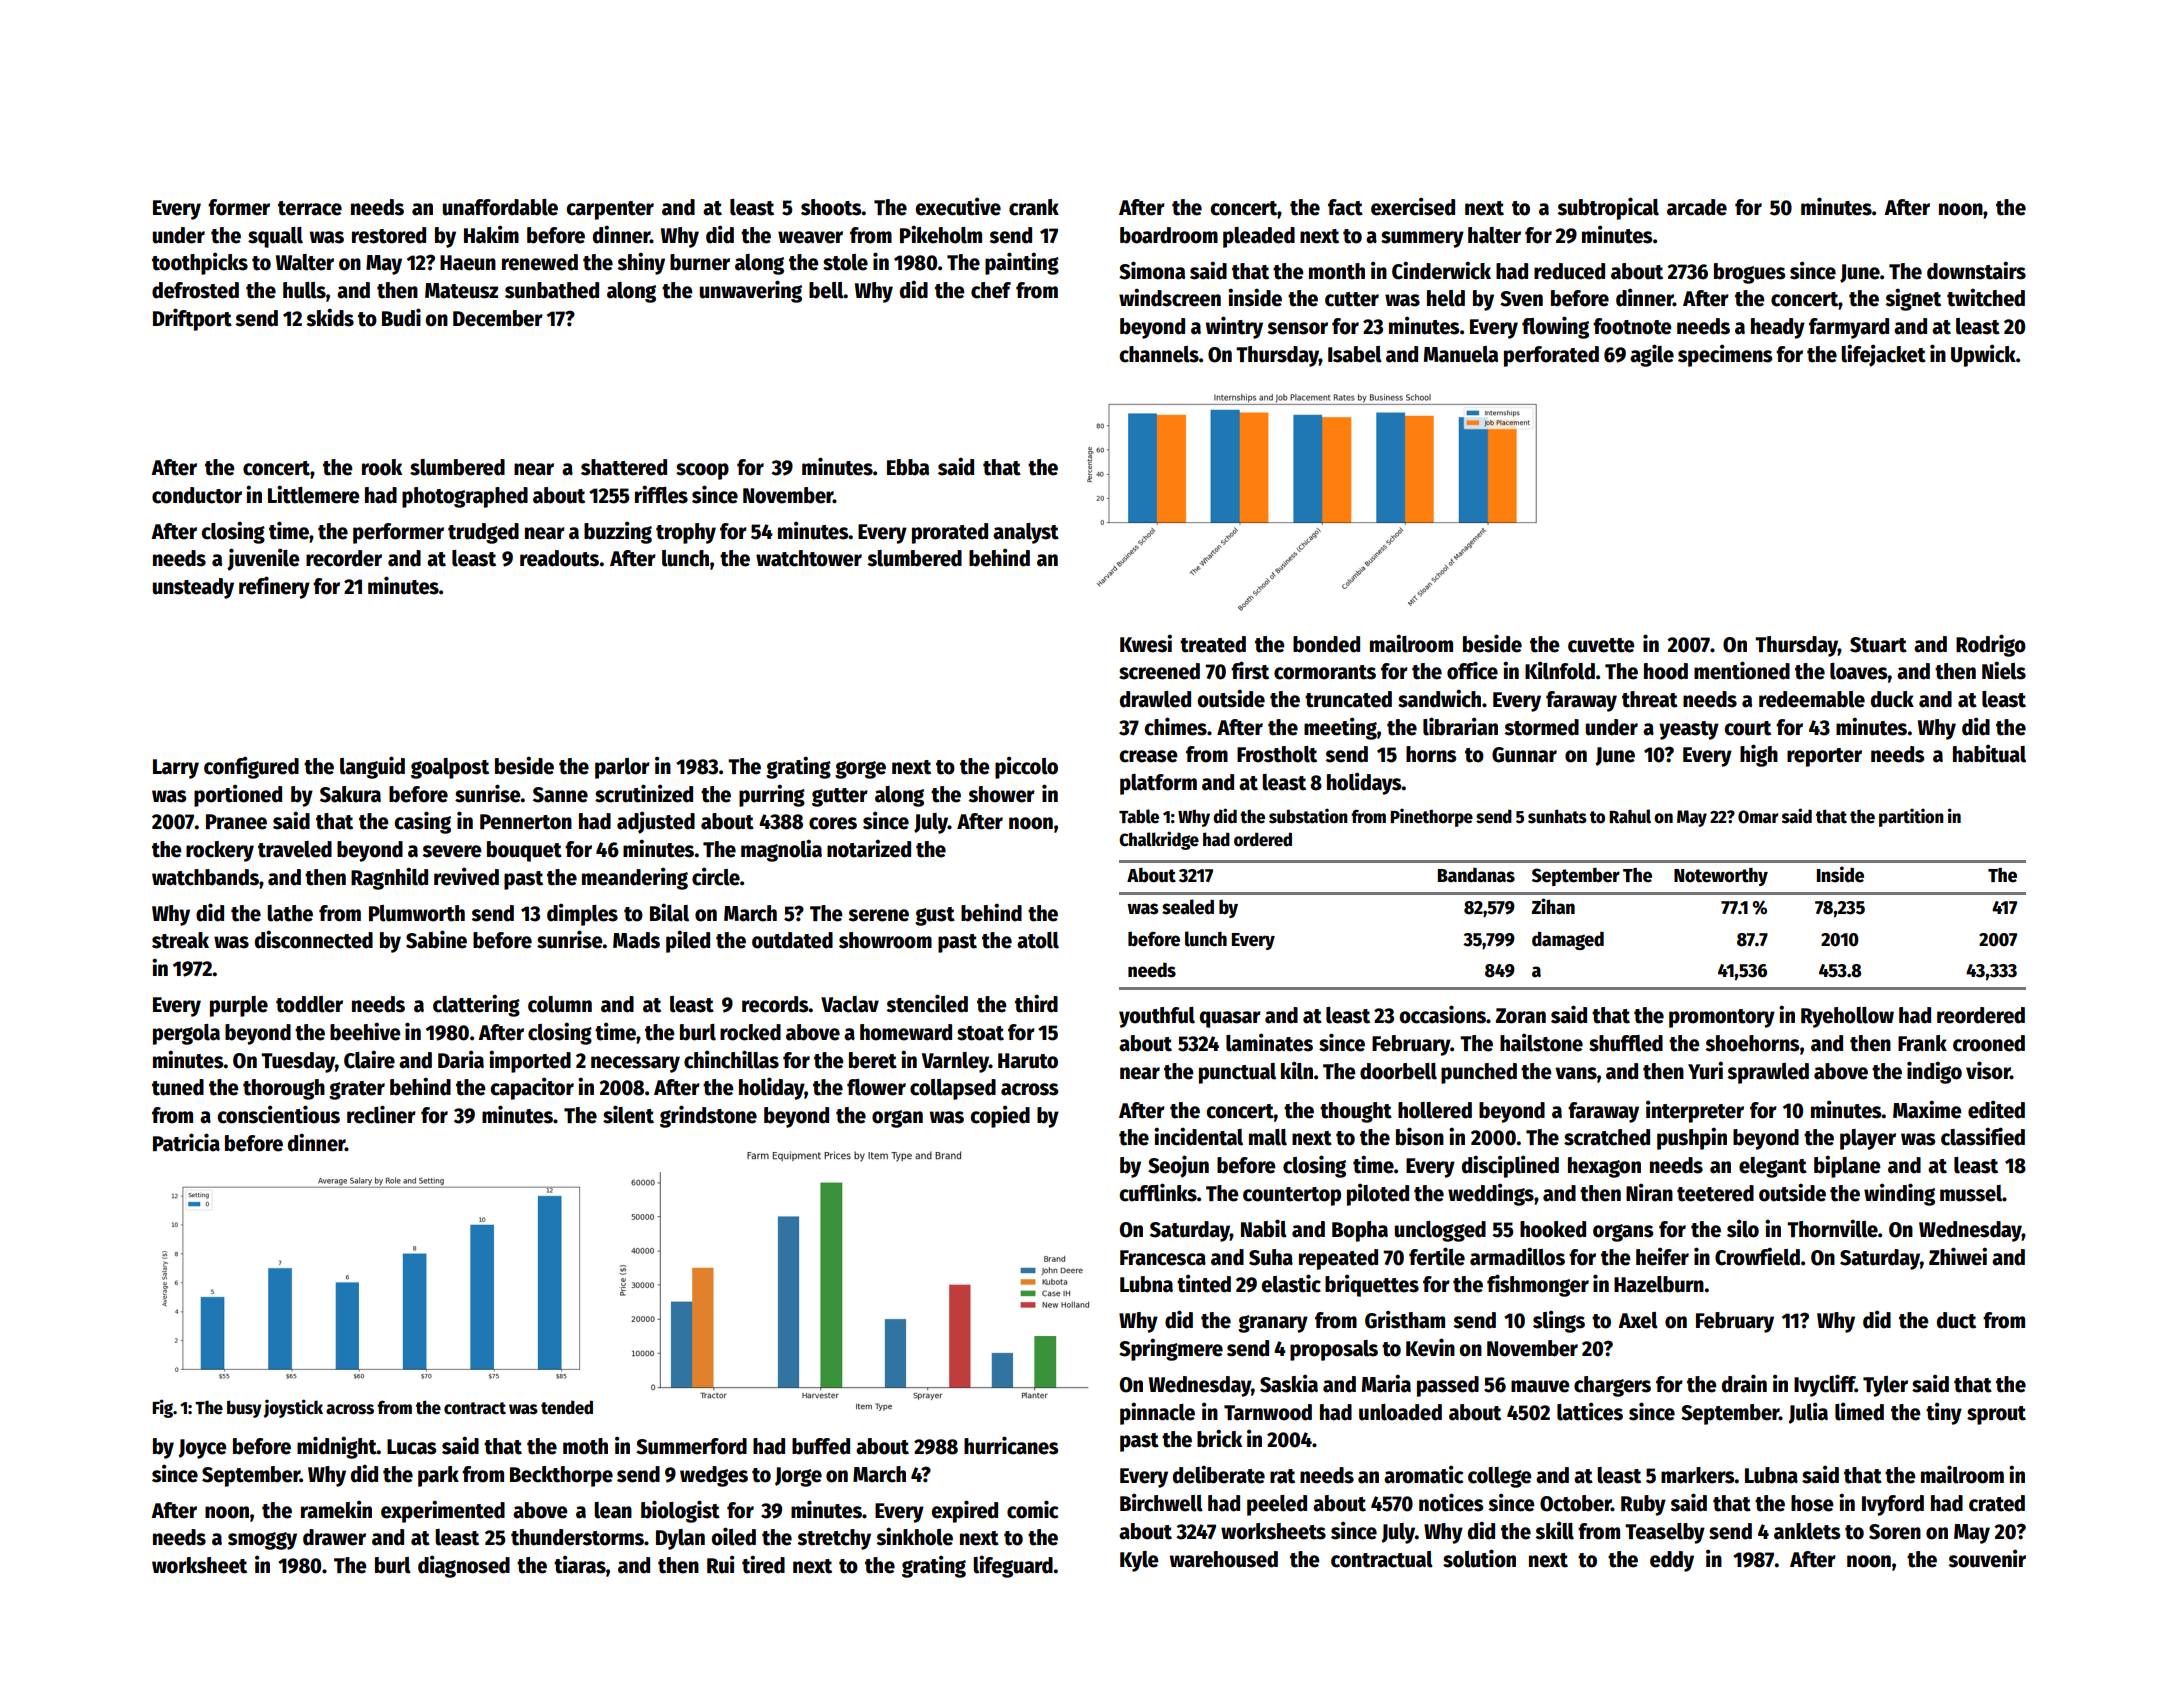  What do you see at coordinates (1987, 1558) in the screenshot?
I see `souvenir` at bounding box center [1987, 1558].
